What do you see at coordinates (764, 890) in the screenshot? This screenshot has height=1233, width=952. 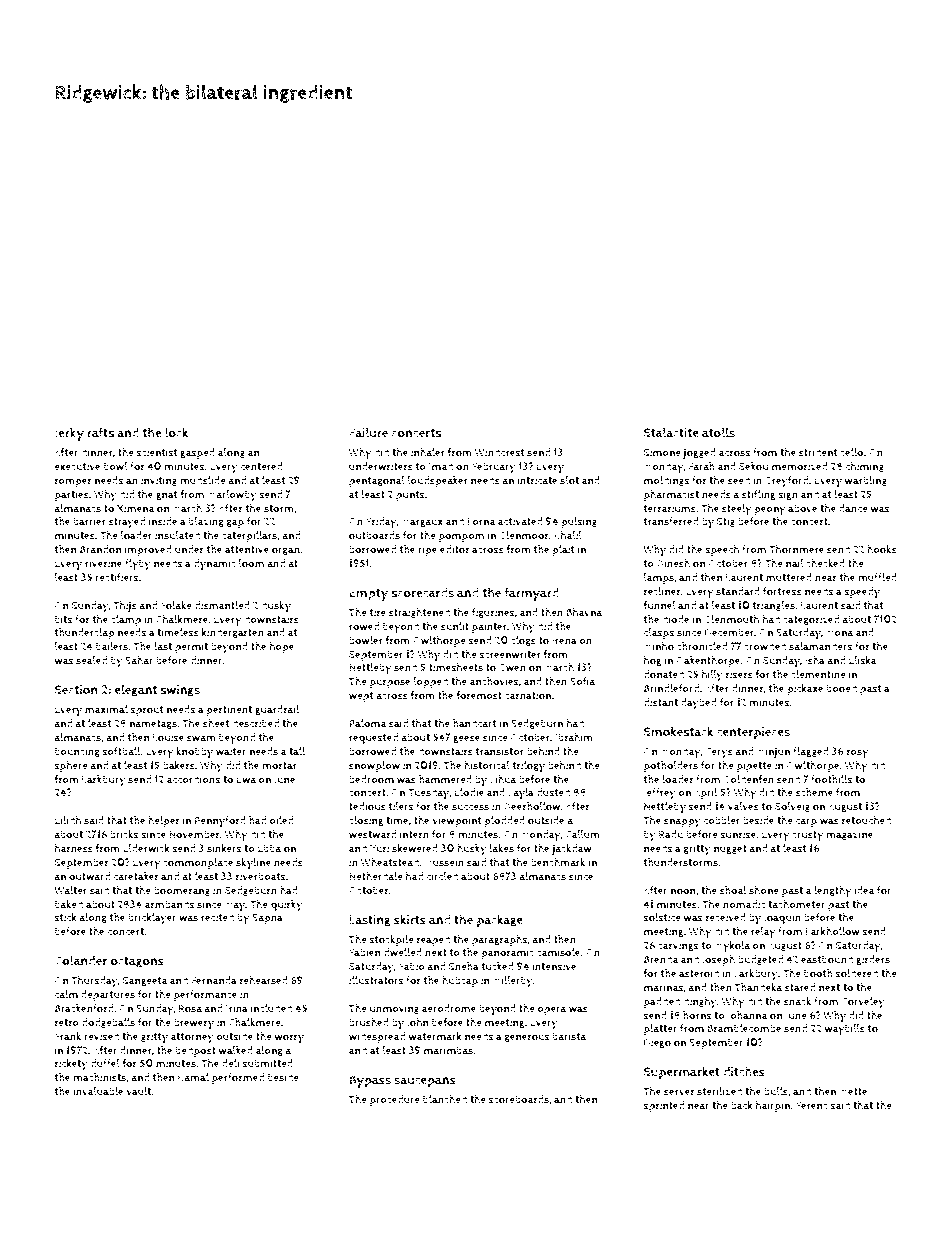 I see `shone` at bounding box center [764, 890].
